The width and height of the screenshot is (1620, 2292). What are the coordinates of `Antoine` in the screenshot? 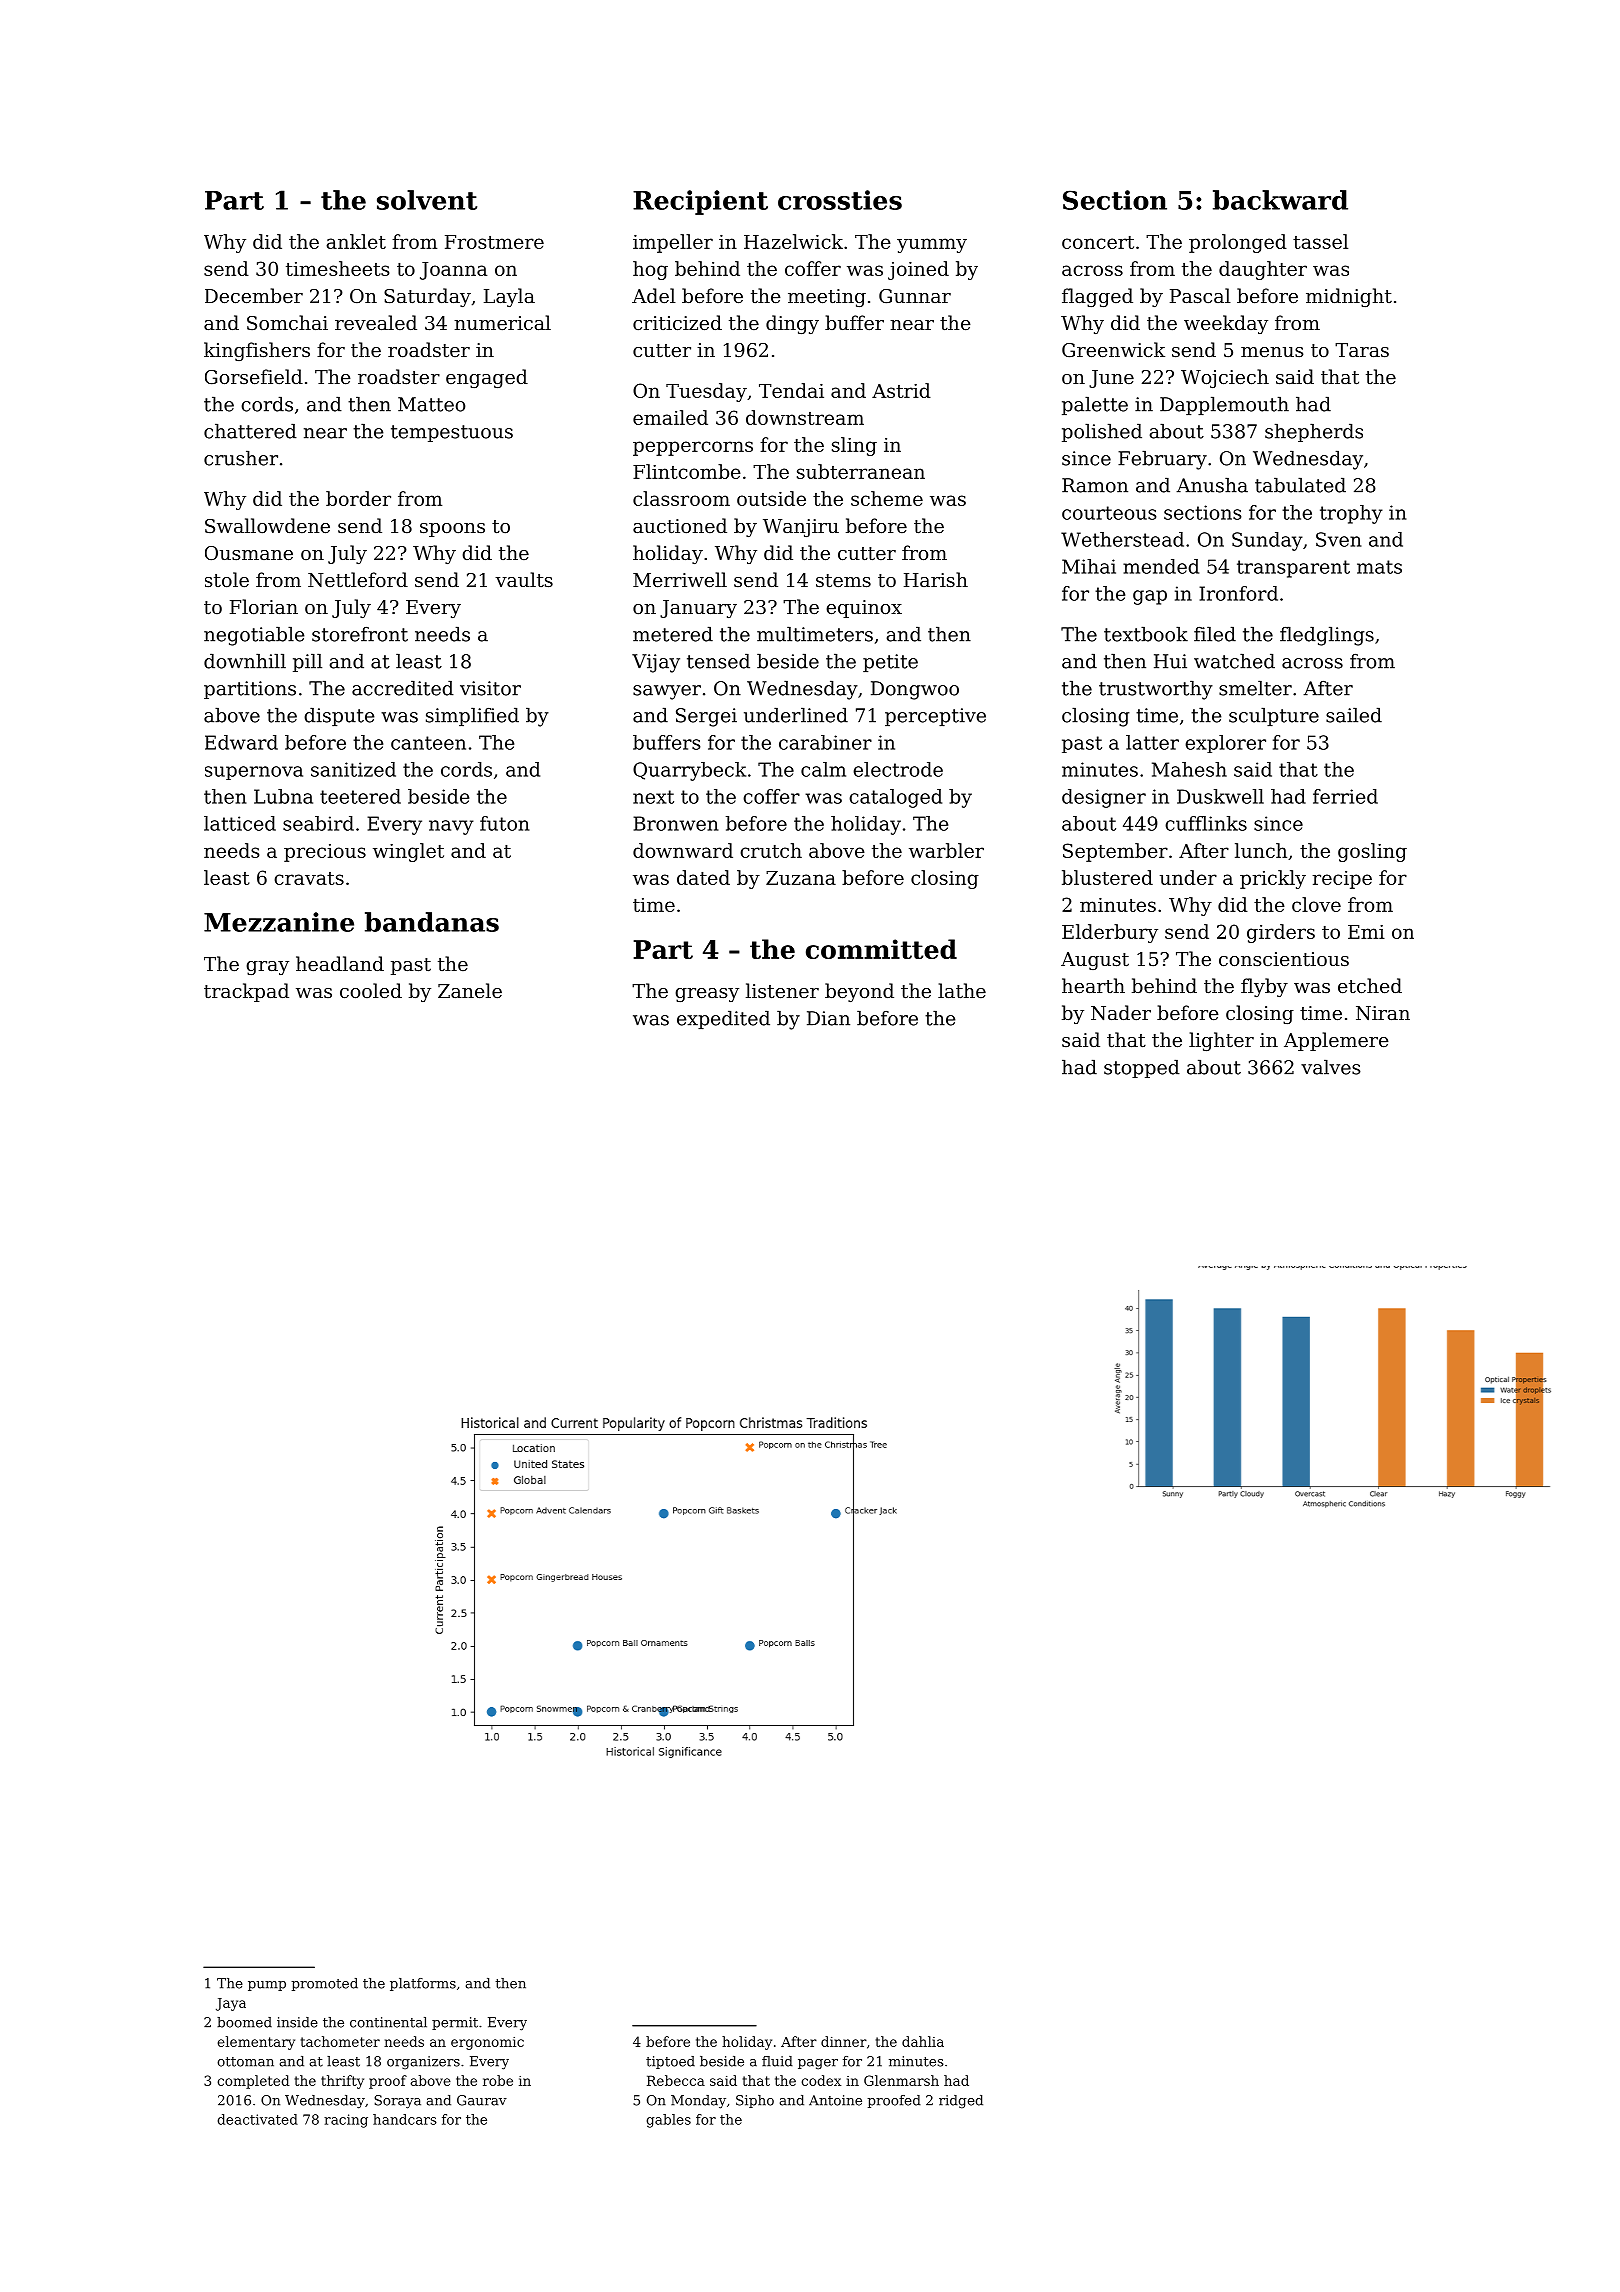 It's located at (835, 2100).
